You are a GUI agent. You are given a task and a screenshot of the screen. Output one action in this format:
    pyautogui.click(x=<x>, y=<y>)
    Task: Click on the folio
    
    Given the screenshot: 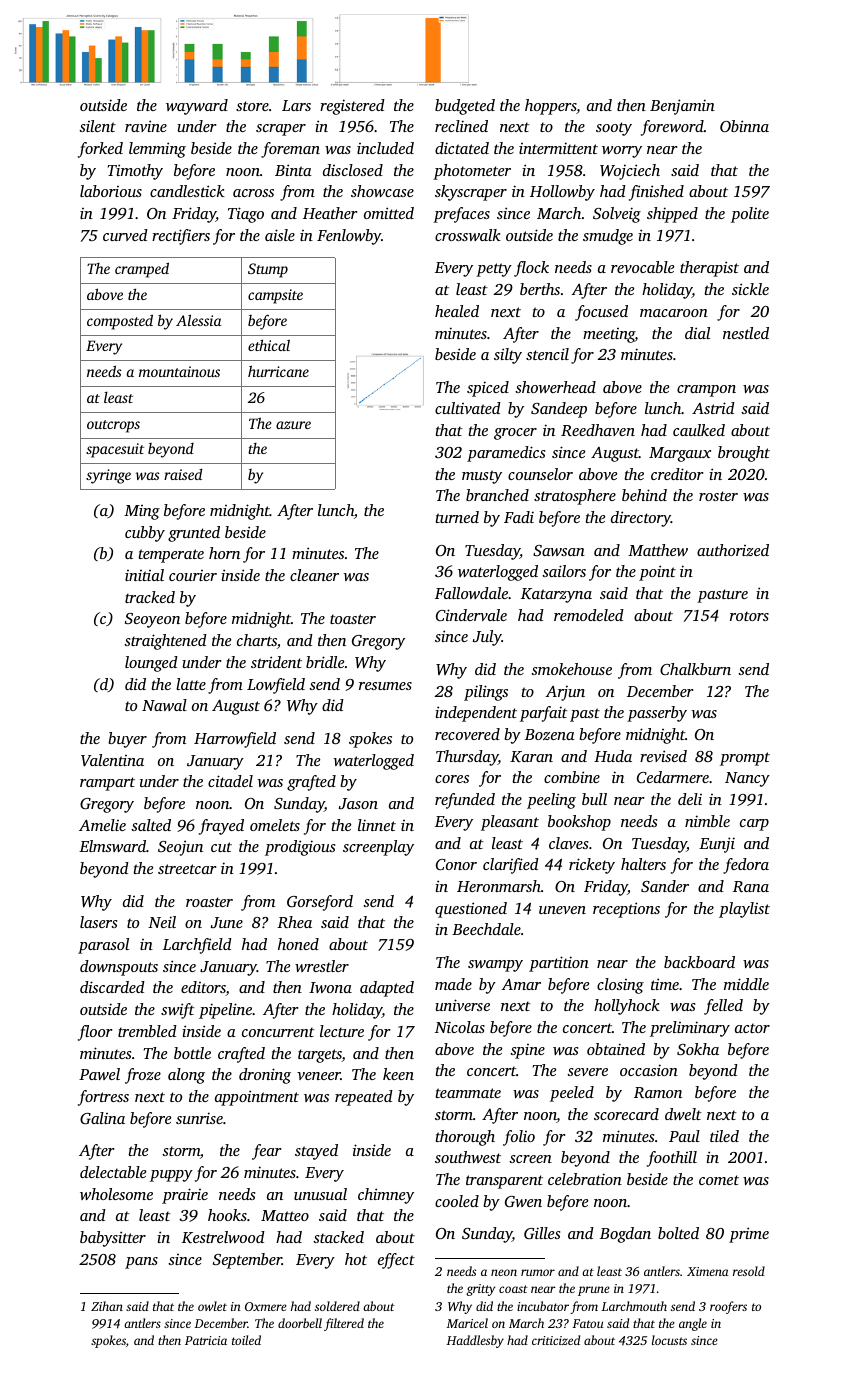 What is the action you would take?
    pyautogui.click(x=519, y=1138)
